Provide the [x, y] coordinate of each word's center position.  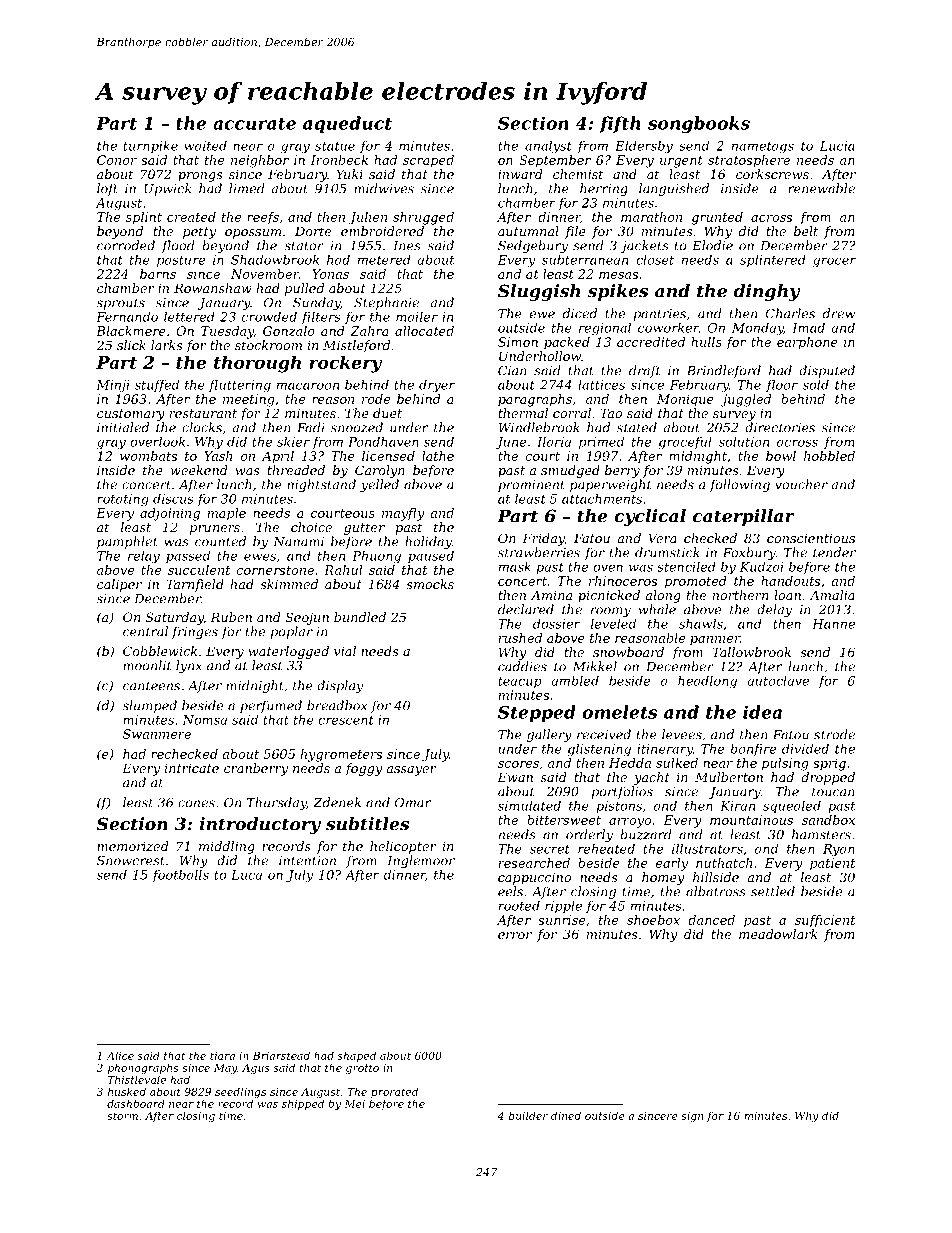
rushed [520, 638]
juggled [746, 400]
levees [682, 734]
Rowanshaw [213, 288]
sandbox [828, 820]
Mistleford [356, 346]
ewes [260, 557]
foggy [363, 769]
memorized [133, 846]
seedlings [240, 1092]
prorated [394, 1092]
